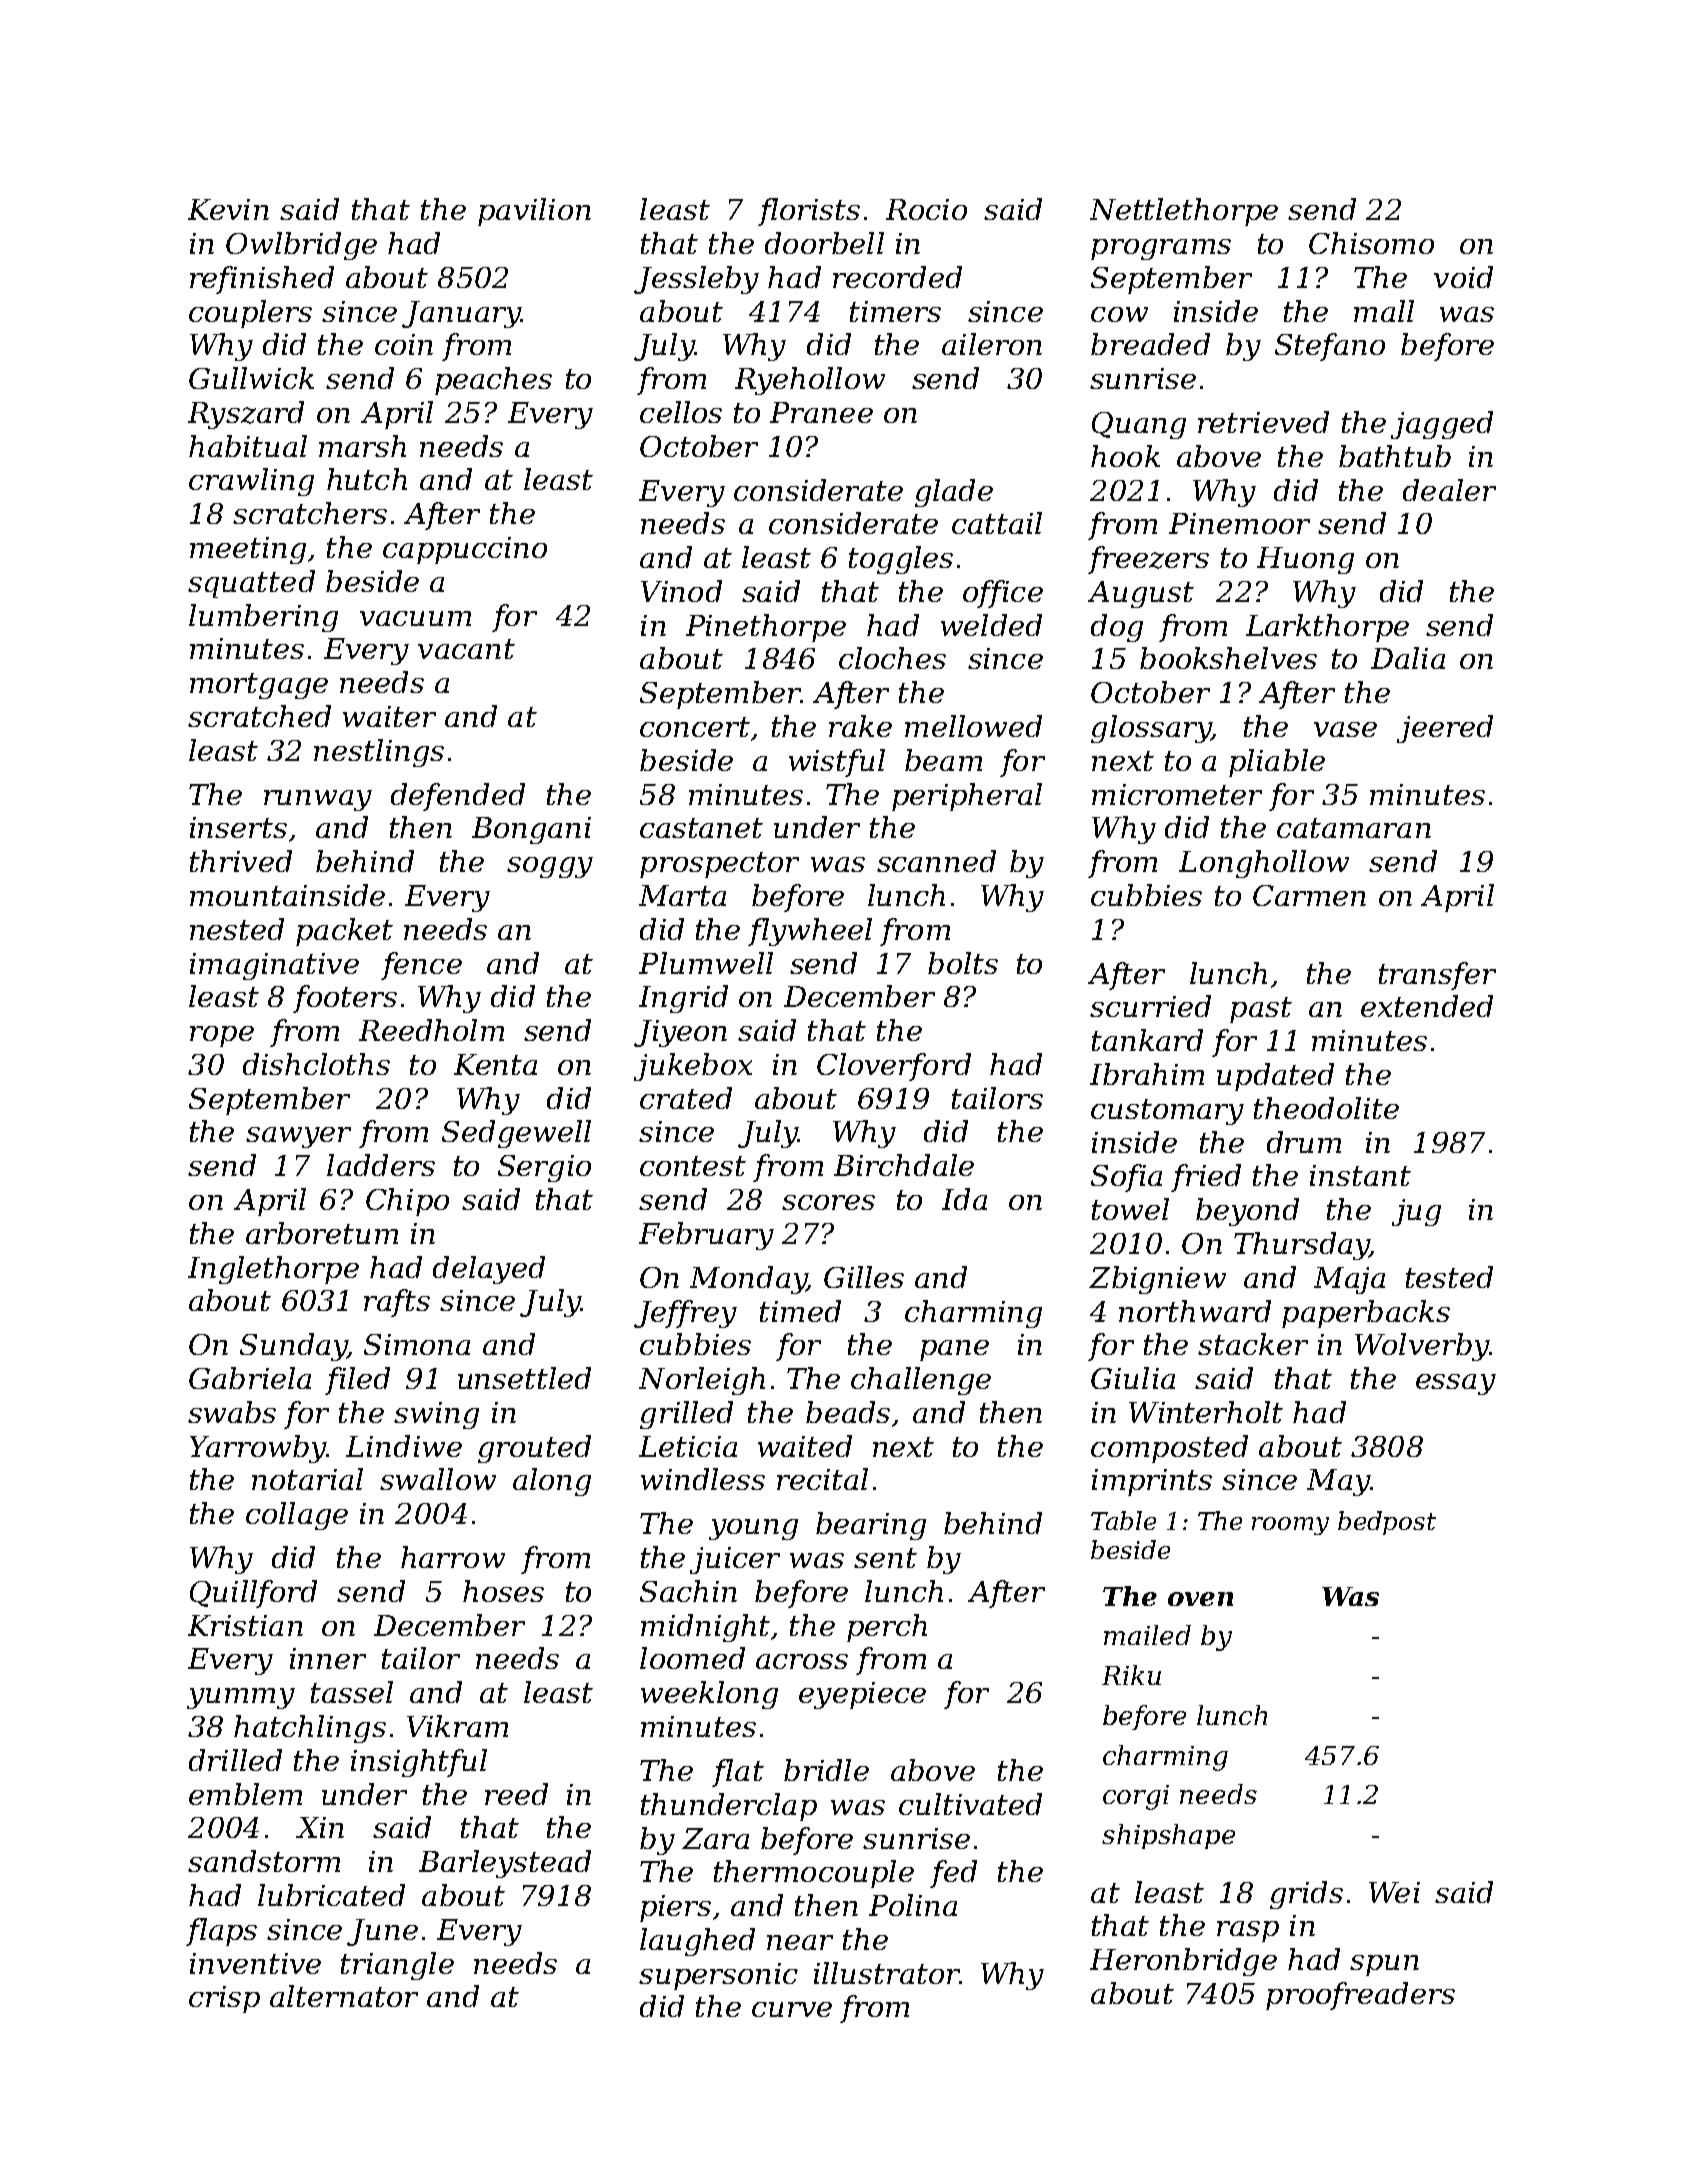 The width and height of the screenshot is (1683, 2178). What do you see at coordinates (1261, 1010) in the screenshot?
I see `past` at bounding box center [1261, 1010].
